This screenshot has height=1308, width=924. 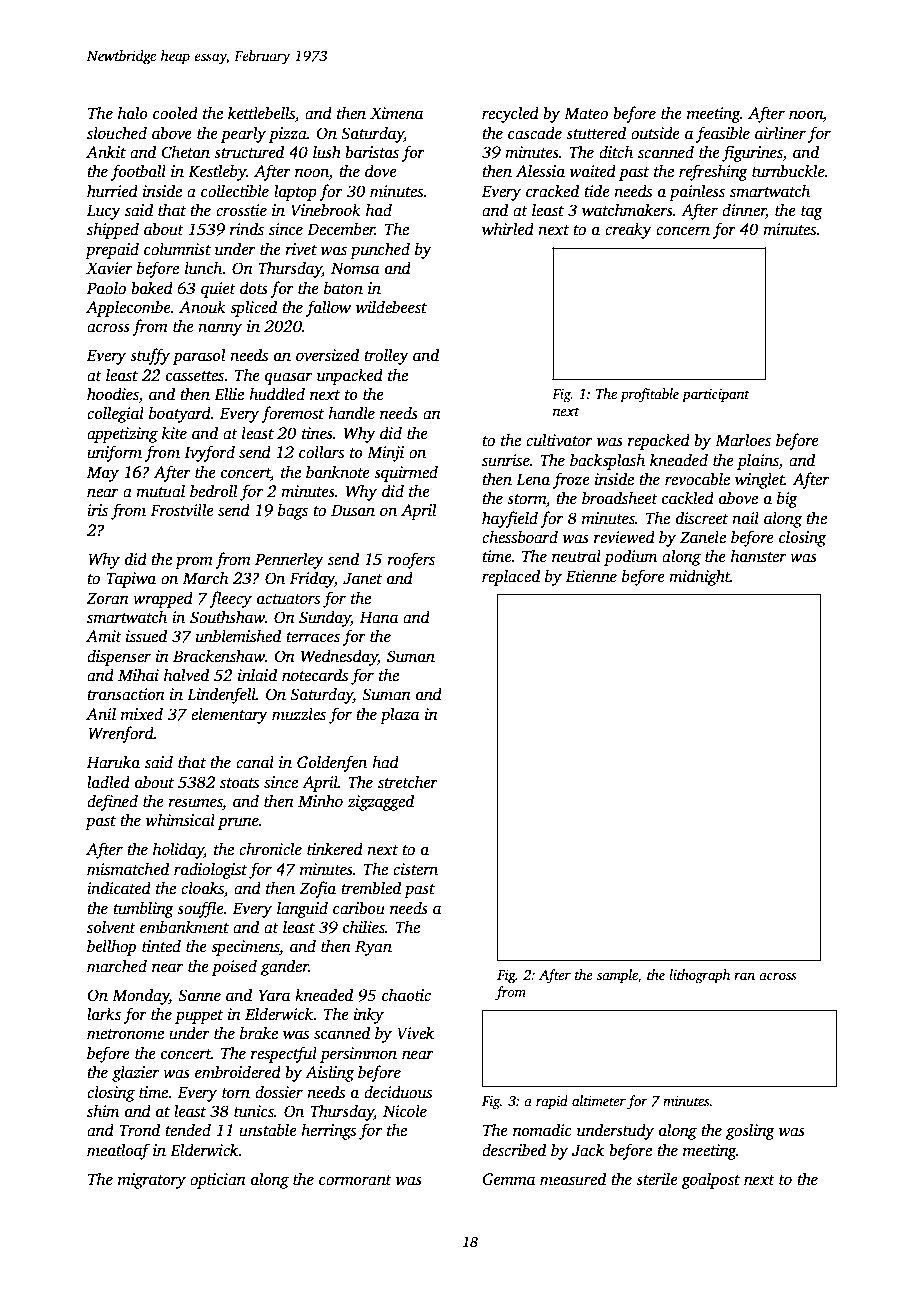 What do you see at coordinates (396, 113) in the screenshot?
I see `Ximena` at bounding box center [396, 113].
